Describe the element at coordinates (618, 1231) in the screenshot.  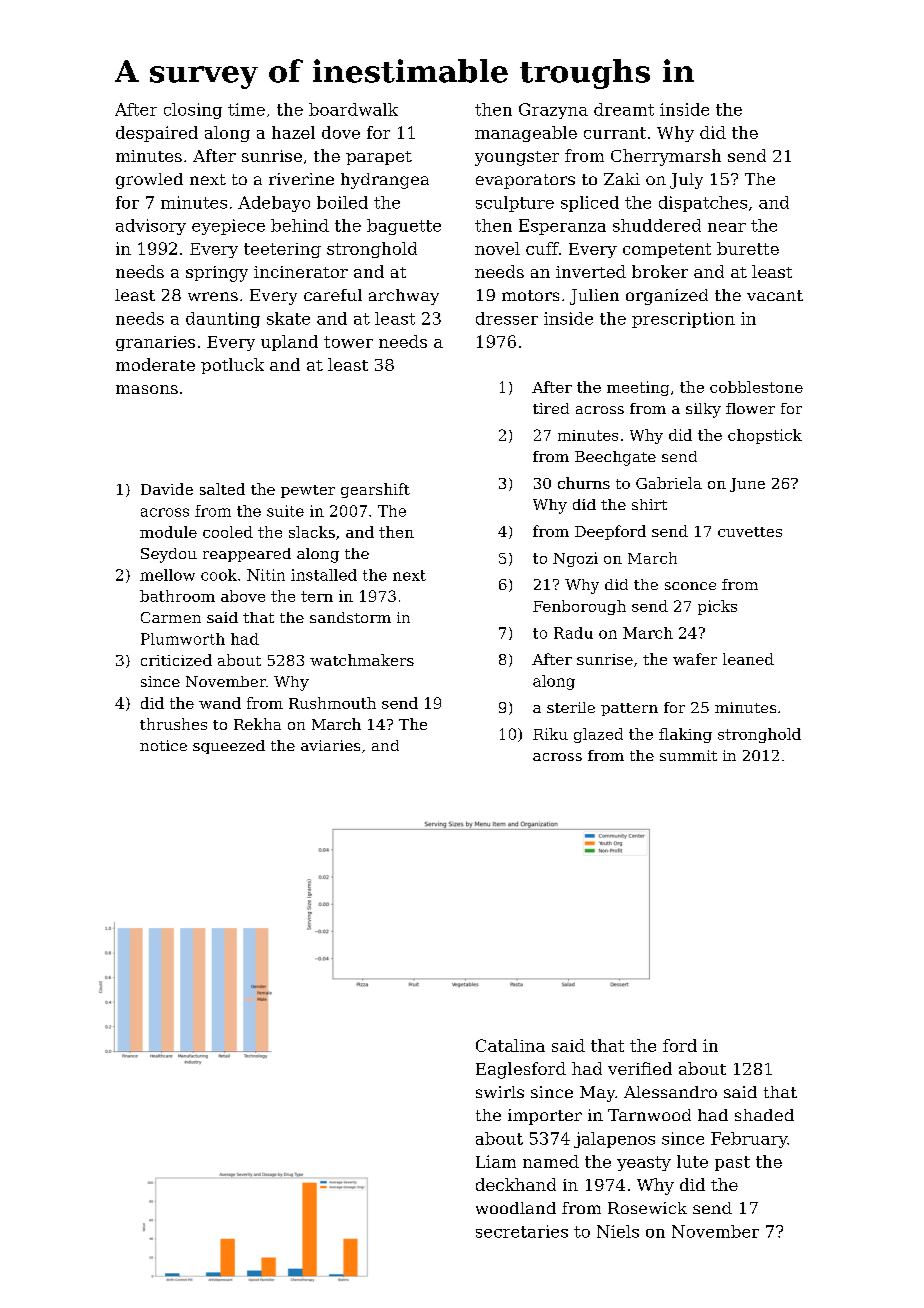
I see `Niels` at that location.
